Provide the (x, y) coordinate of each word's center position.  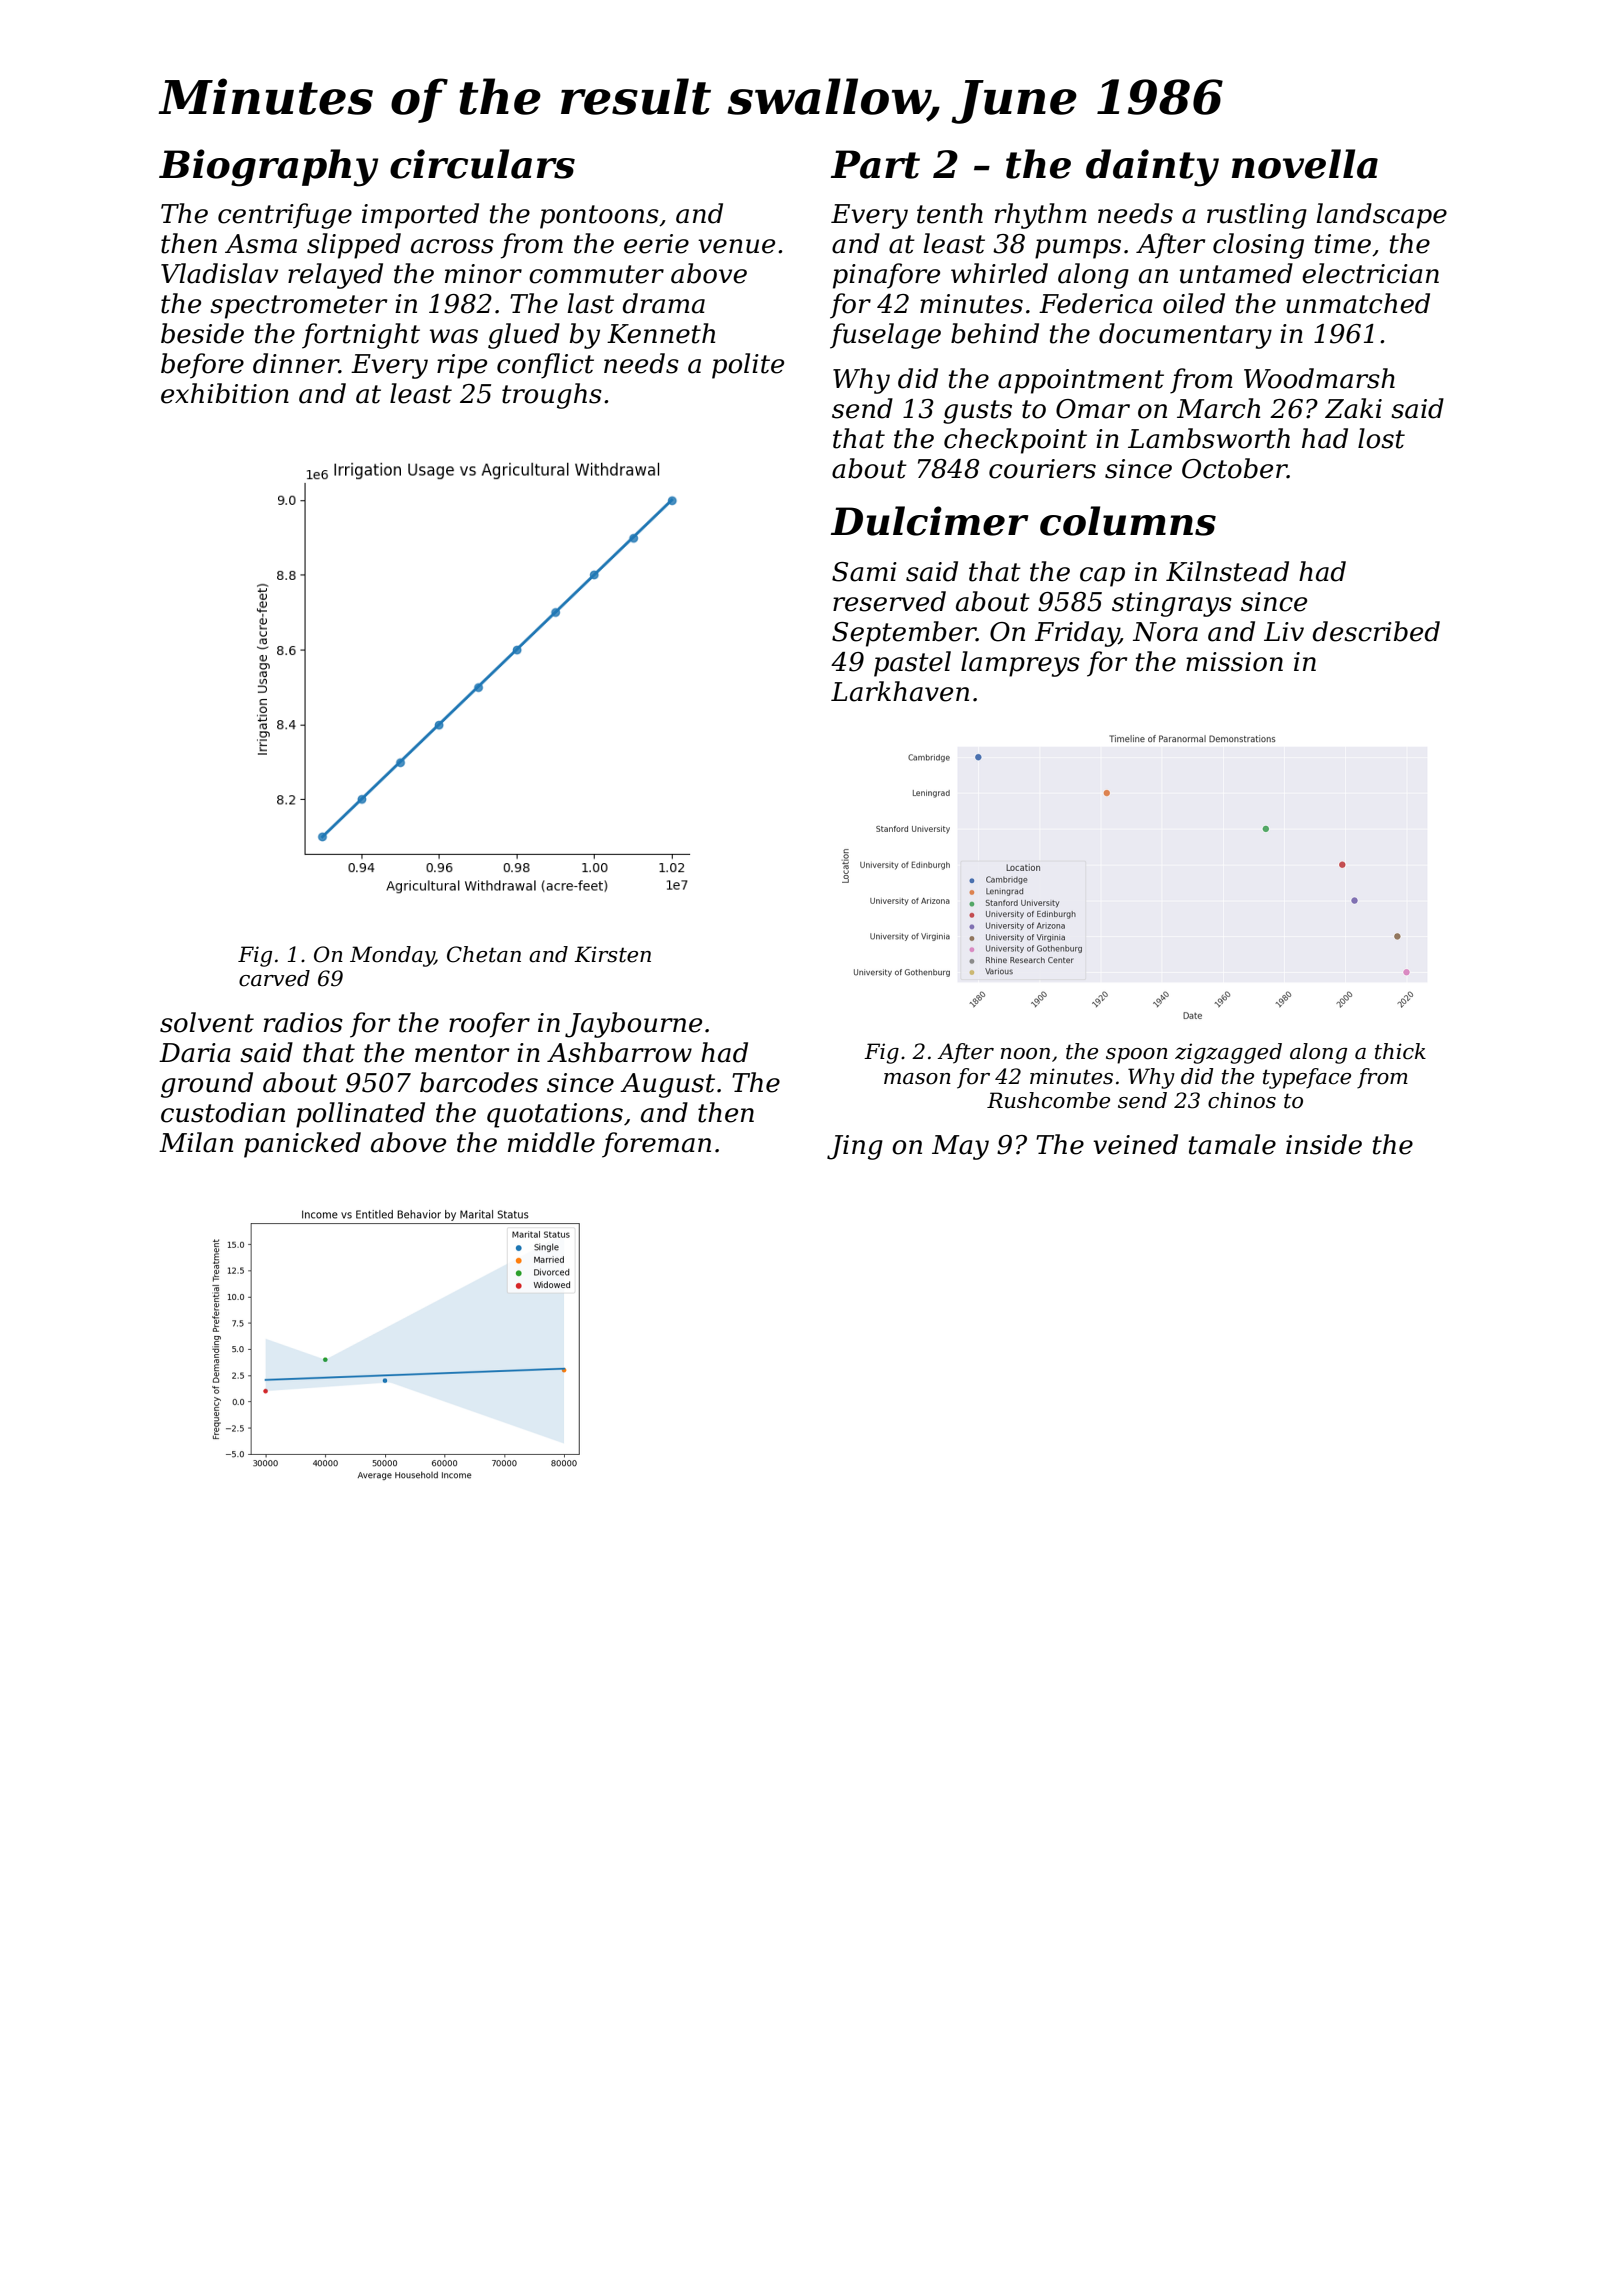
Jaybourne (633, 1025)
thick (1400, 1051)
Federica (1096, 303)
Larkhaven (900, 691)
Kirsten (612, 954)
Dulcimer (930, 521)
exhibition (225, 393)
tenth (950, 213)
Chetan (484, 954)
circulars (482, 164)
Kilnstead (1227, 571)
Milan (196, 1142)
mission (1234, 662)
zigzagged (1228, 1053)
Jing (855, 1147)
